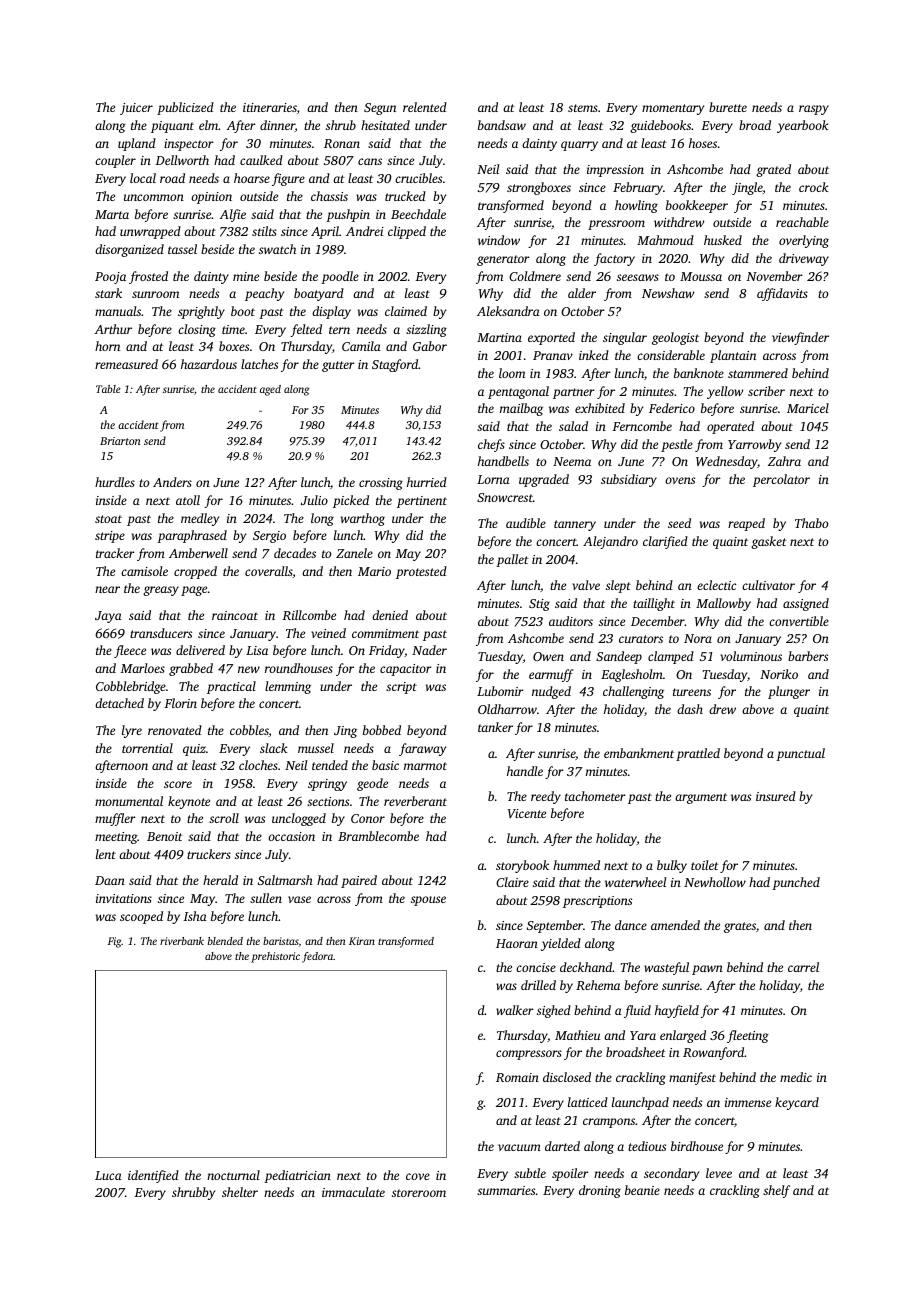 The width and height of the screenshot is (924, 1308). Describe the element at coordinates (330, 765) in the screenshot. I see `tended` at that location.
